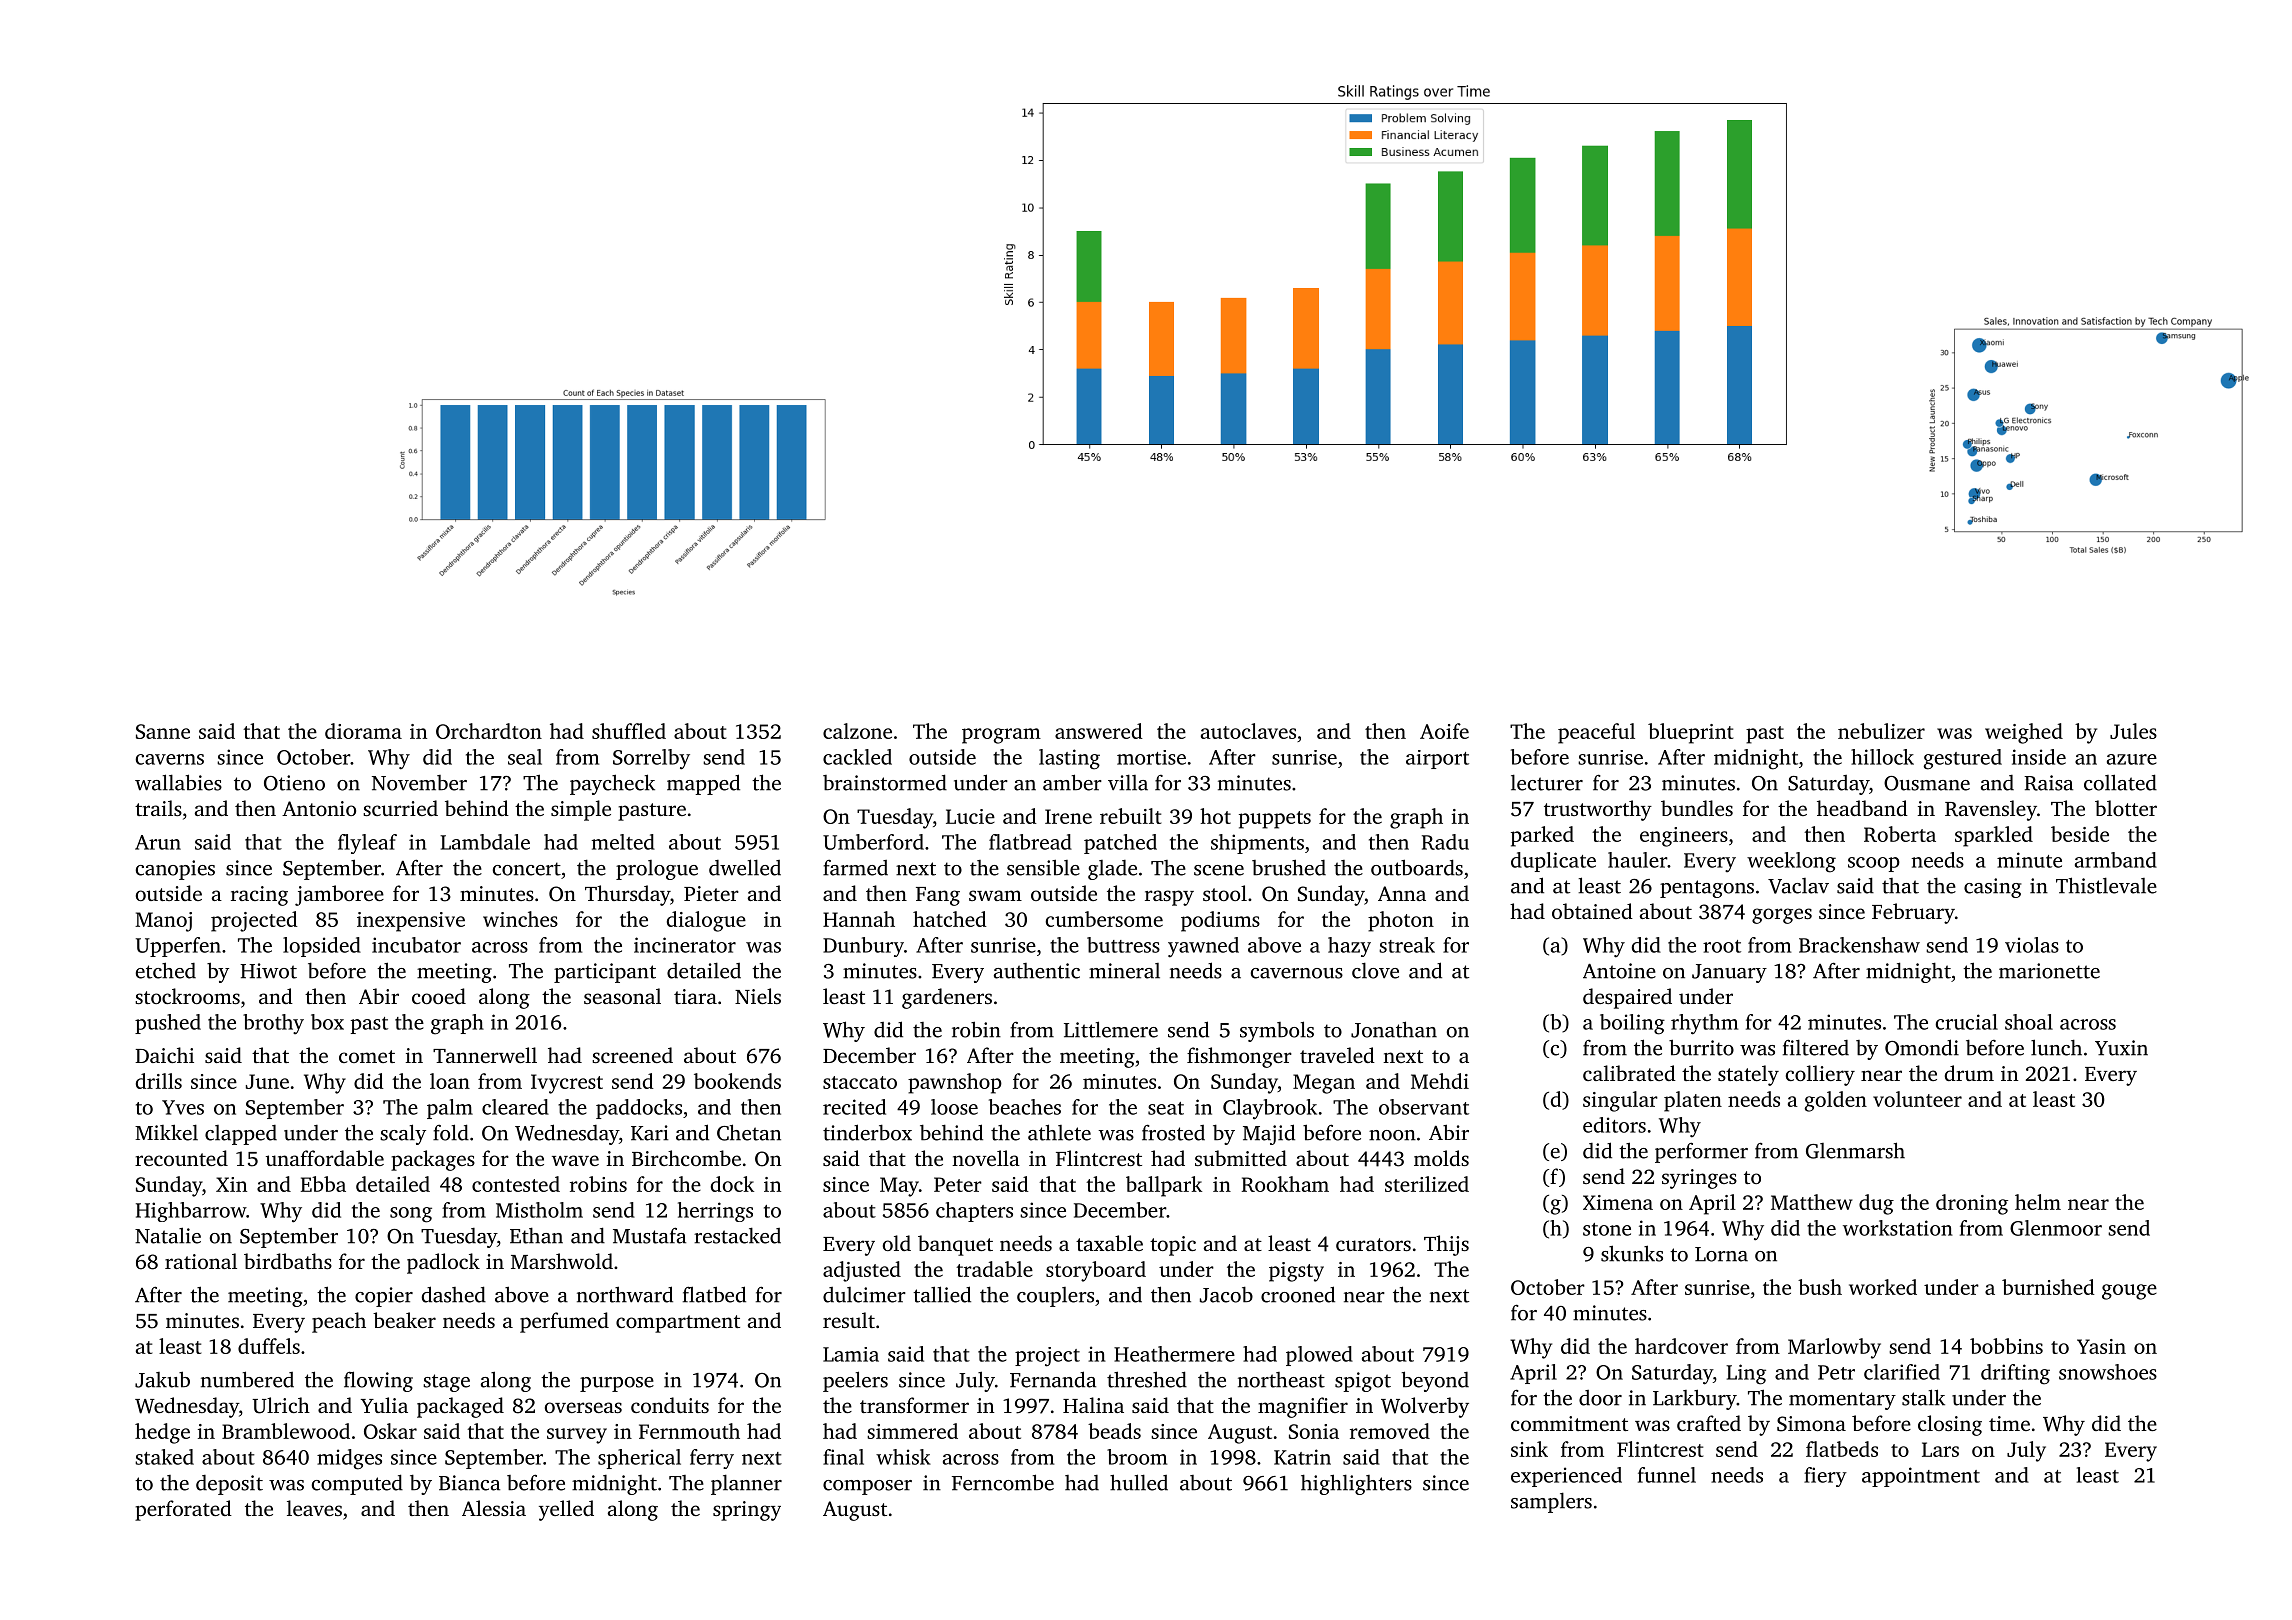 The height and width of the screenshot is (1620, 2292). What do you see at coordinates (851, 1354) in the screenshot?
I see `Lamia` at bounding box center [851, 1354].
